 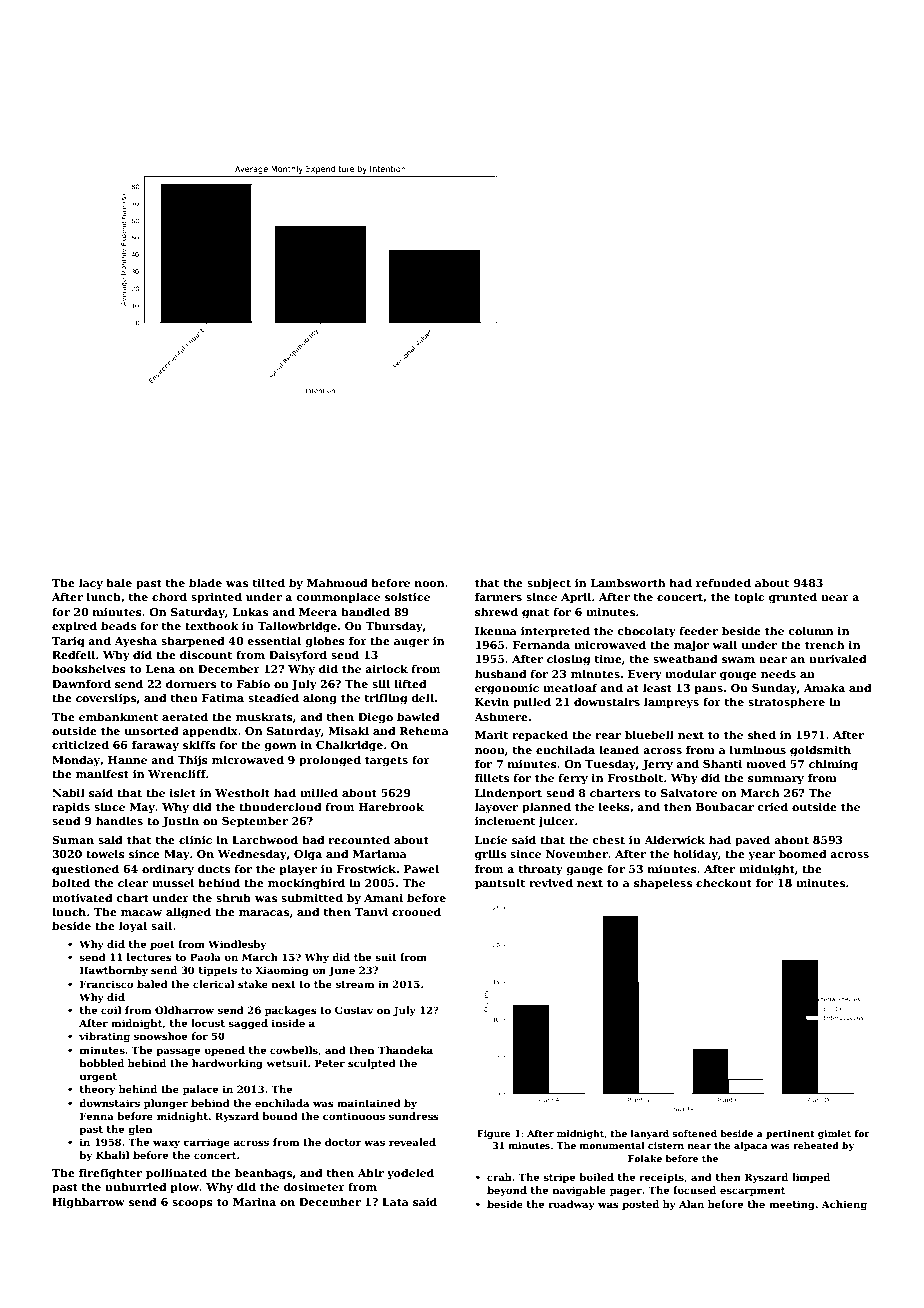 I want to click on subject, so click(x=549, y=584).
